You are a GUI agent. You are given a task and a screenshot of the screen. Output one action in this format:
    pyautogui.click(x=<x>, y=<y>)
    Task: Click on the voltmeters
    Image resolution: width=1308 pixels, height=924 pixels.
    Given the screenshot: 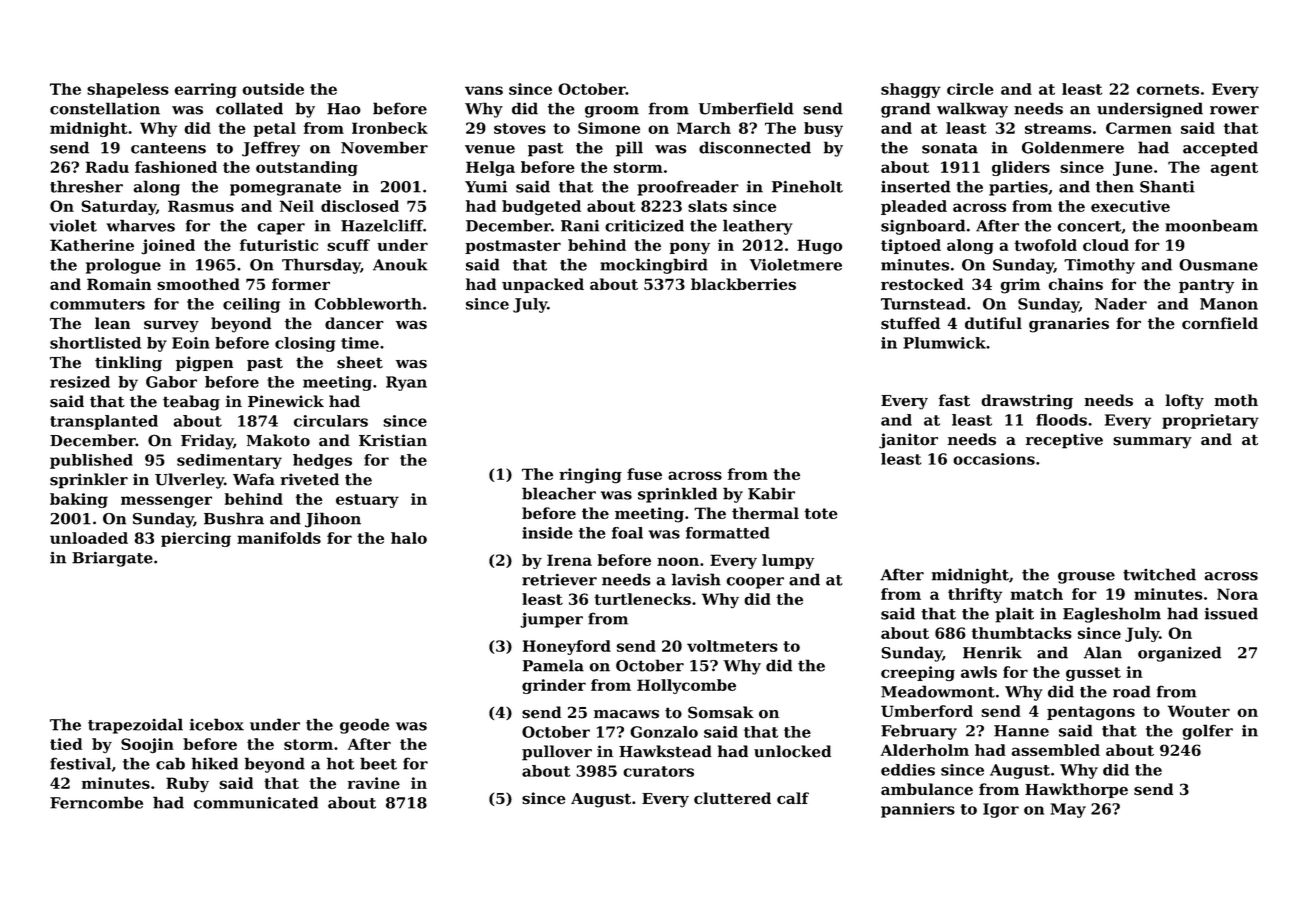 What is the action you would take?
    pyautogui.click(x=732, y=646)
